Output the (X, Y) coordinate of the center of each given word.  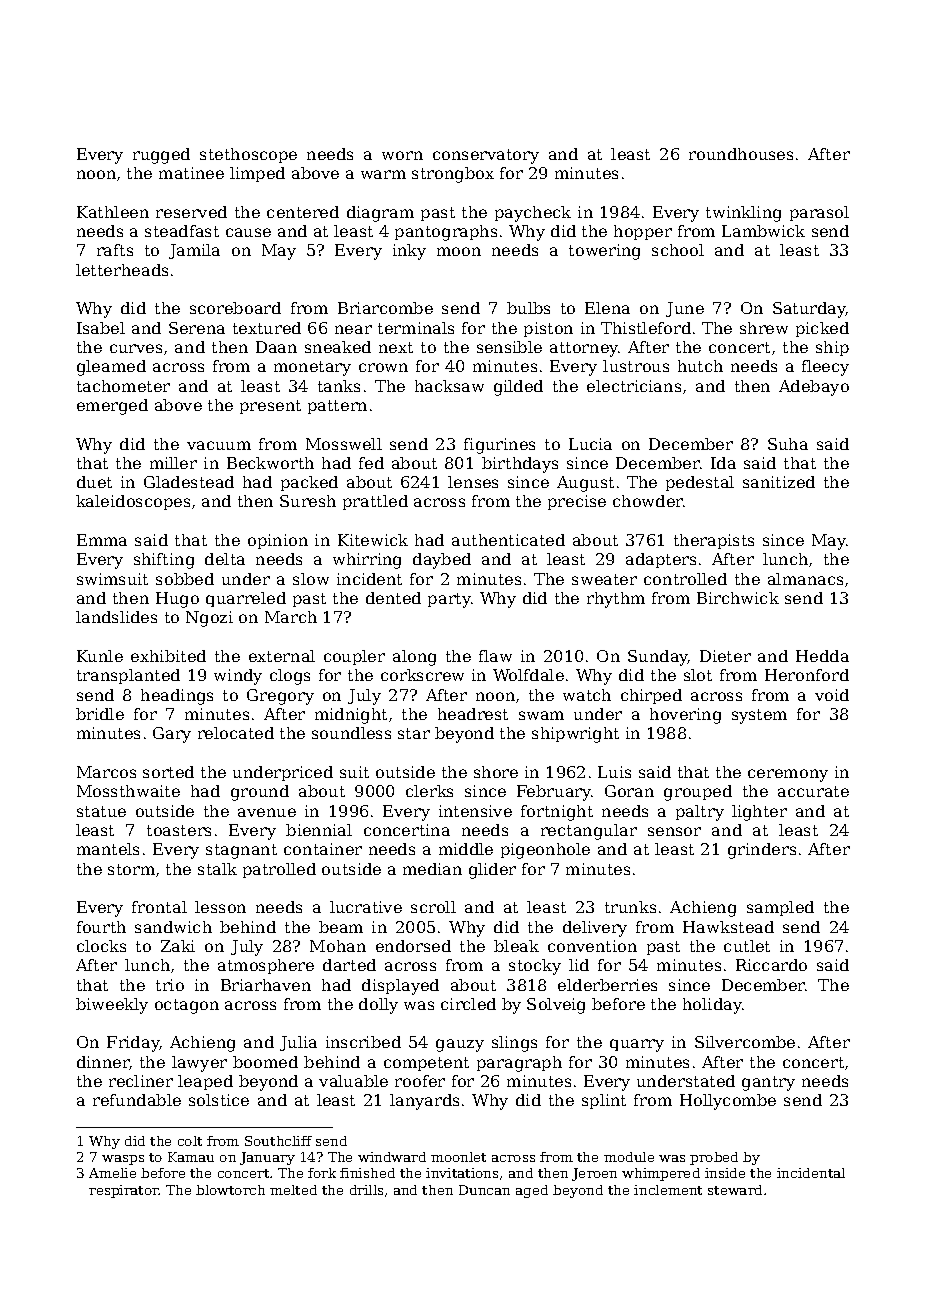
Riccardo (771, 965)
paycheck (533, 214)
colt (190, 1141)
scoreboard (235, 308)
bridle (100, 714)
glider (492, 871)
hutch (700, 366)
